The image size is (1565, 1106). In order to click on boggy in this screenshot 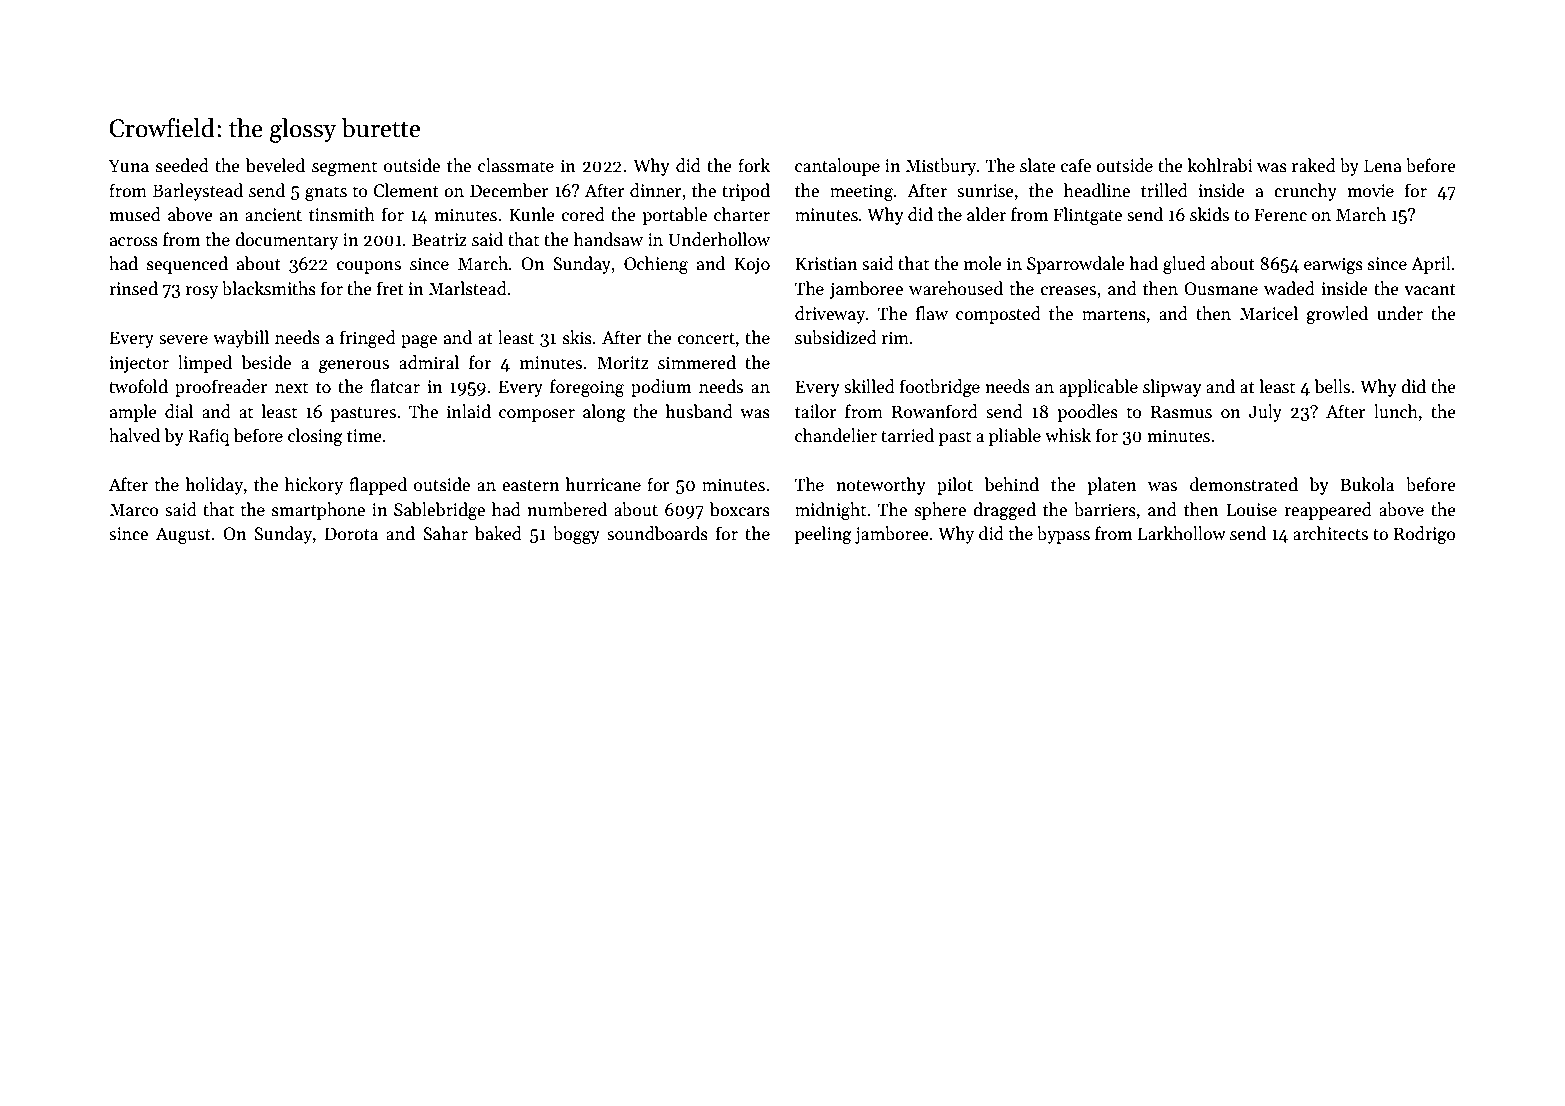, I will do `click(576, 535)`.
